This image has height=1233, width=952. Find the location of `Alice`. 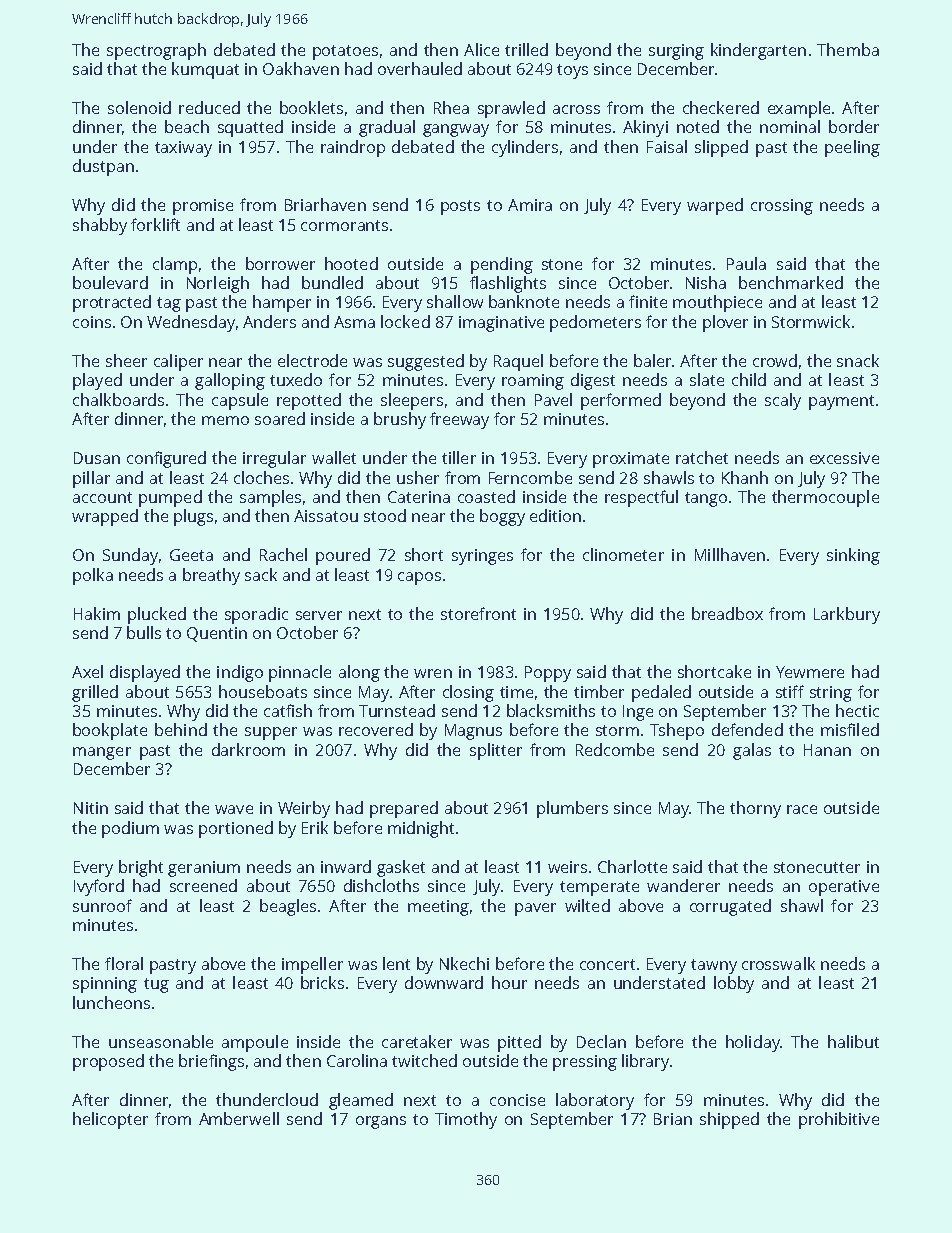

Alice is located at coordinates (481, 49).
